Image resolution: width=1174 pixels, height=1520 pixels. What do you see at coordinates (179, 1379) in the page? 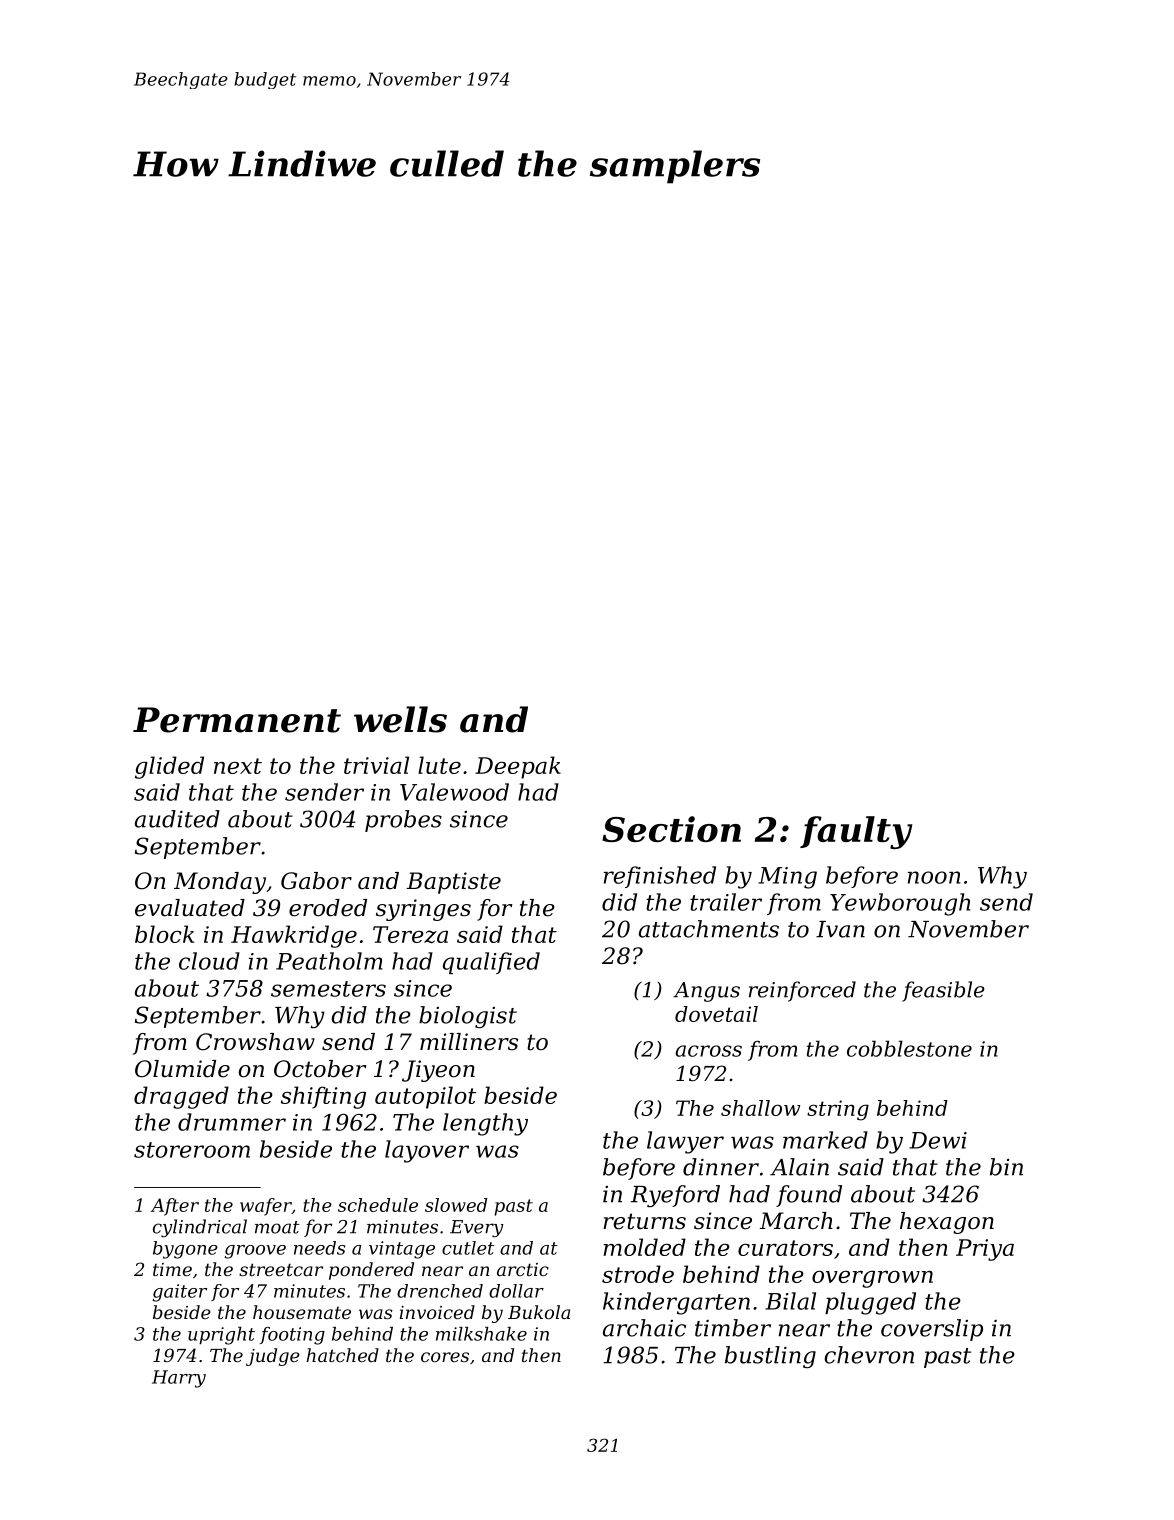
I see `Harry` at bounding box center [179, 1379].
